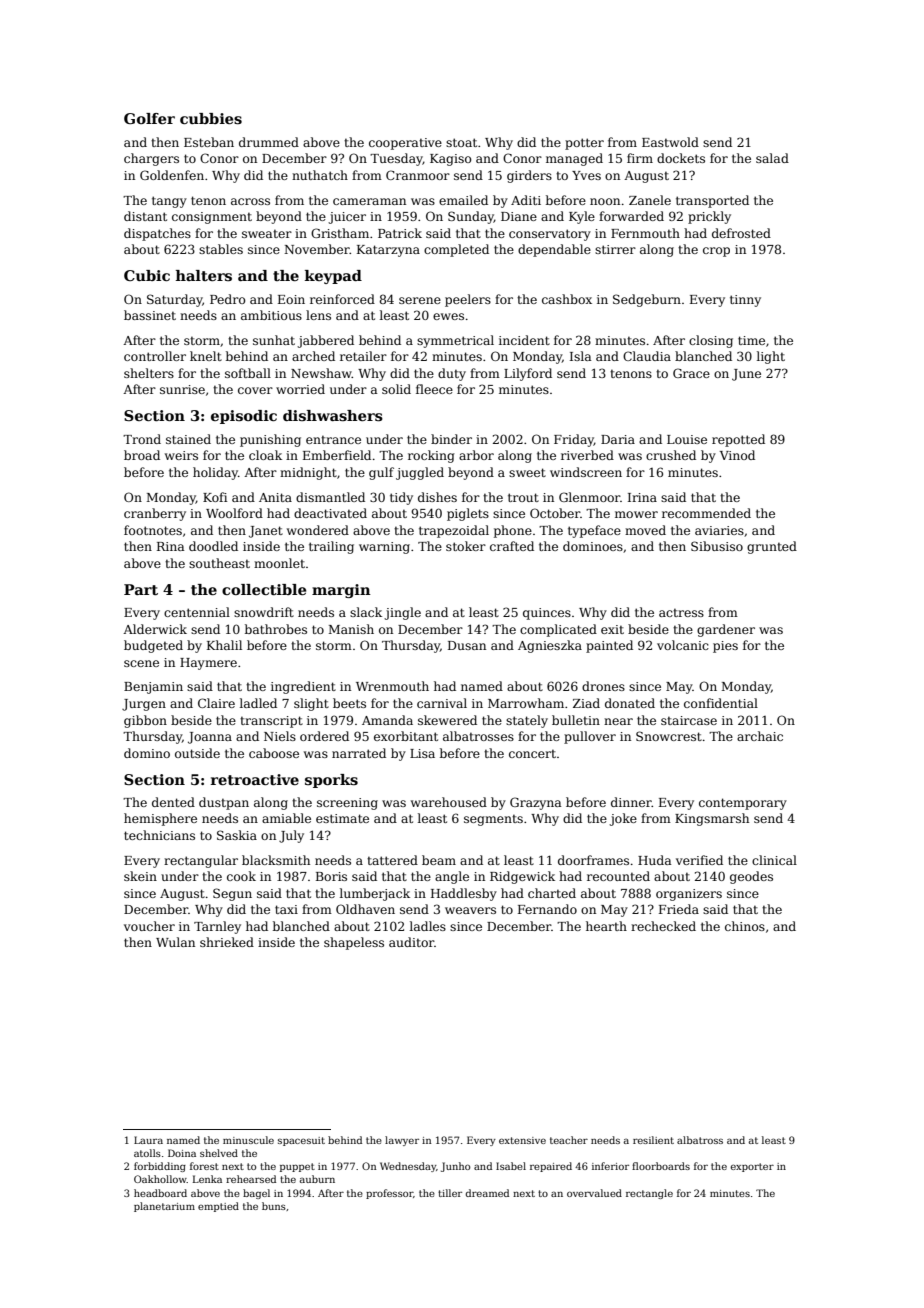  Describe the element at coordinates (228, 299) in the screenshot. I see `Pedro` at that location.
